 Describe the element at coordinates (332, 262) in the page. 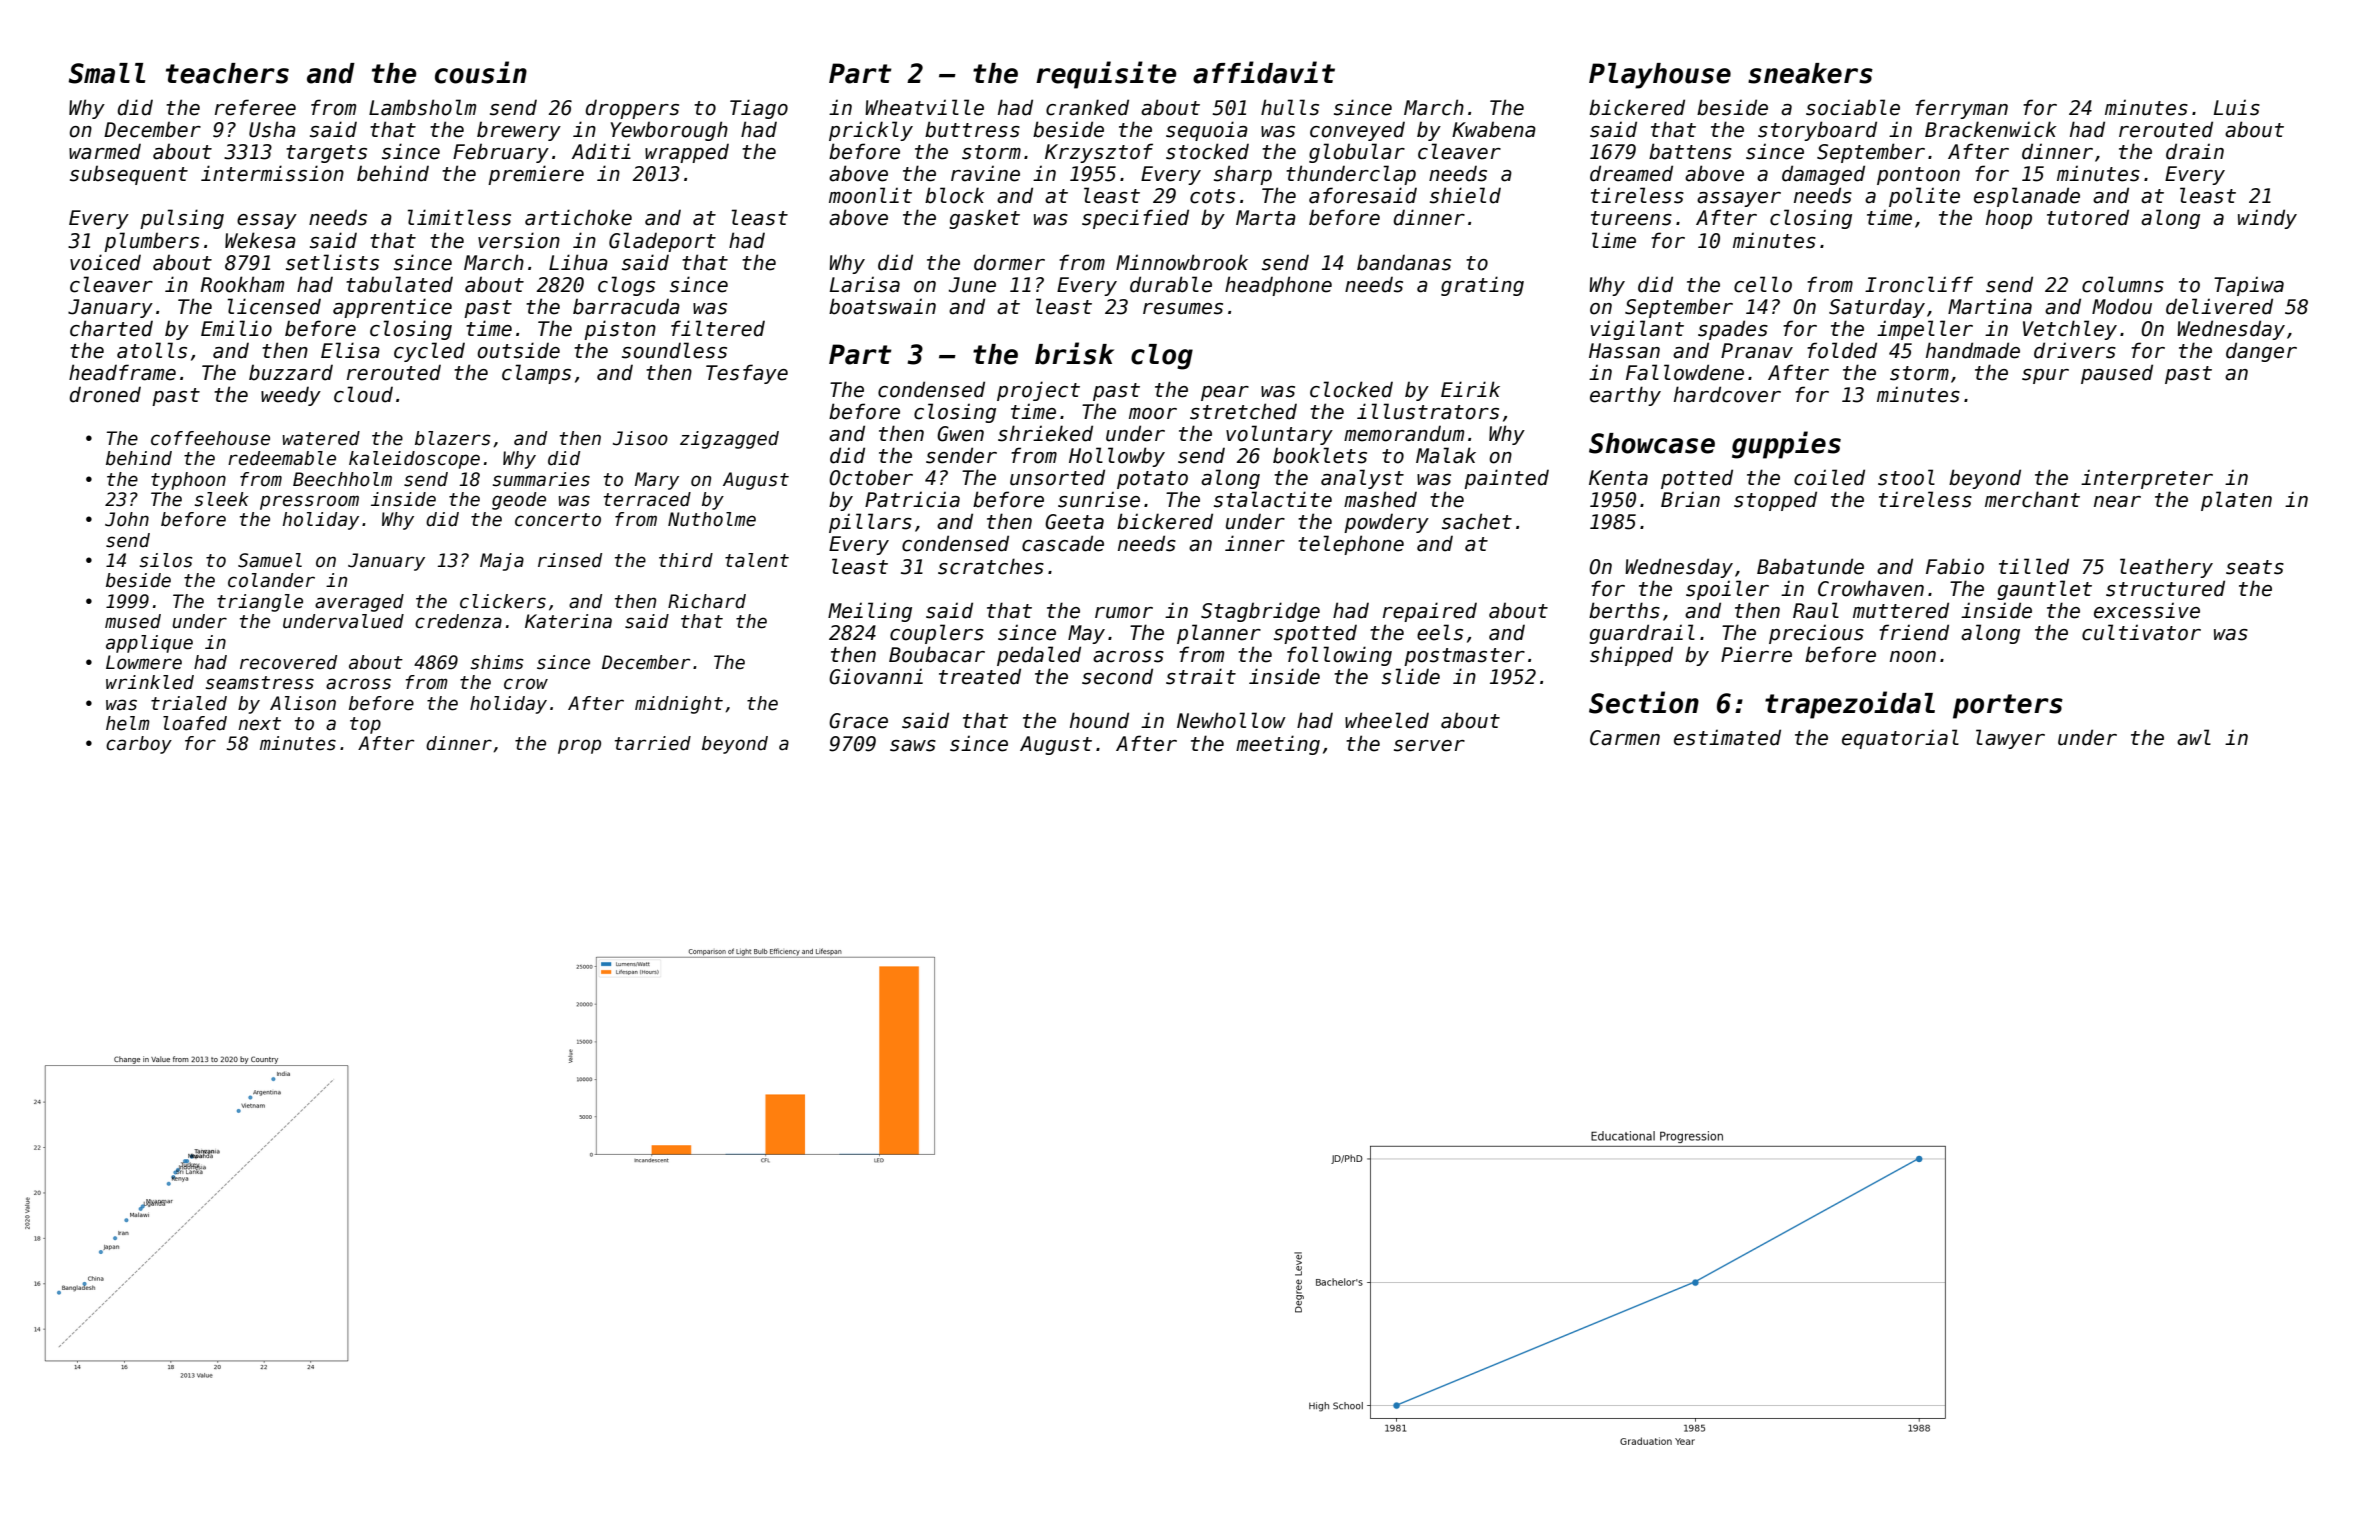

I see `setlists` at that location.
